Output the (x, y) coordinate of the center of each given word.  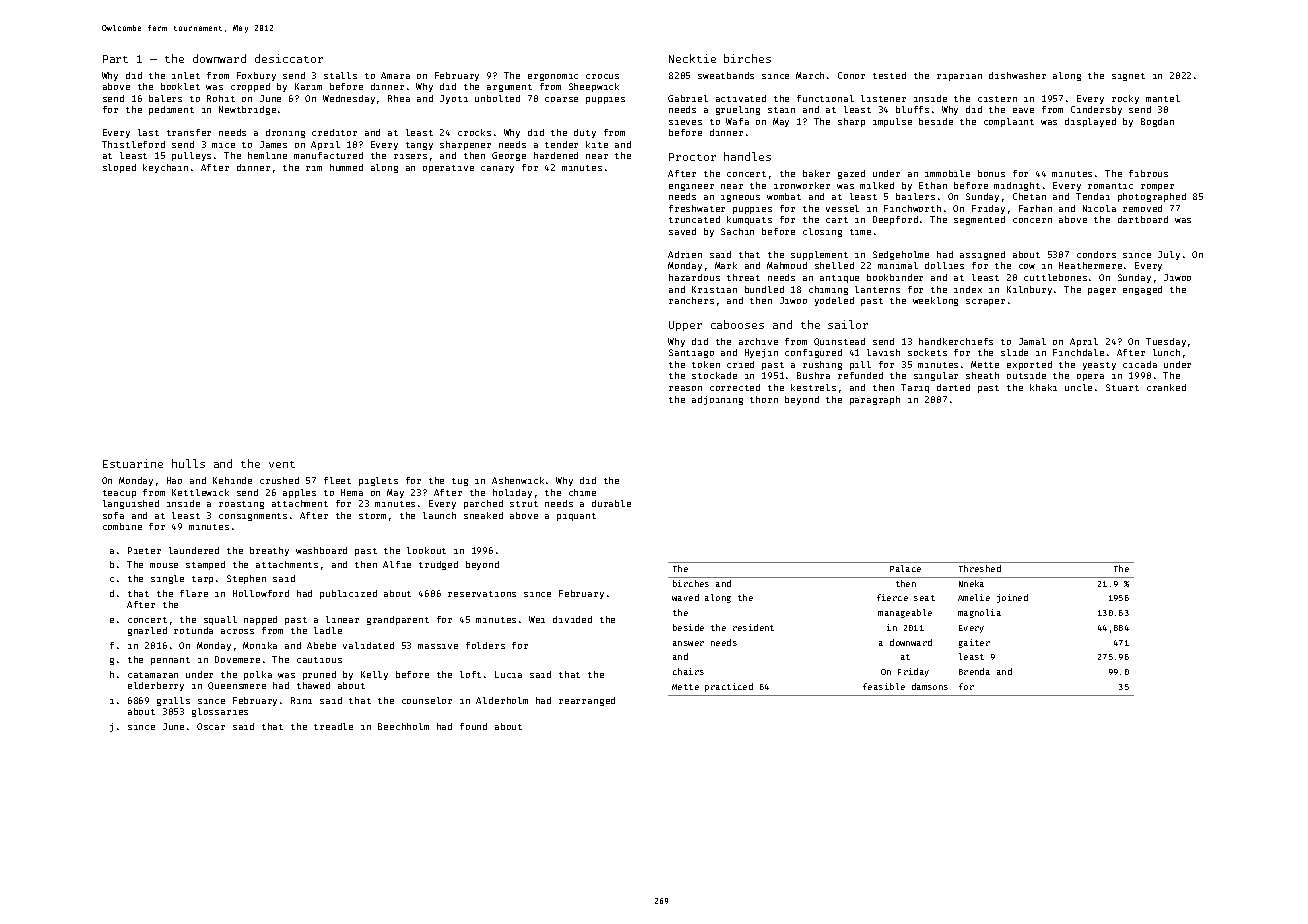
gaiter (974, 643)
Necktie (692, 58)
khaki (1043, 387)
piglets (378, 481)
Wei (537, 619)
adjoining (717, 400)
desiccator (289, 58)
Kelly (374, 675)
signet (1128, 77)
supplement (819, 255)
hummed (346, 167)
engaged (1142, 290)
